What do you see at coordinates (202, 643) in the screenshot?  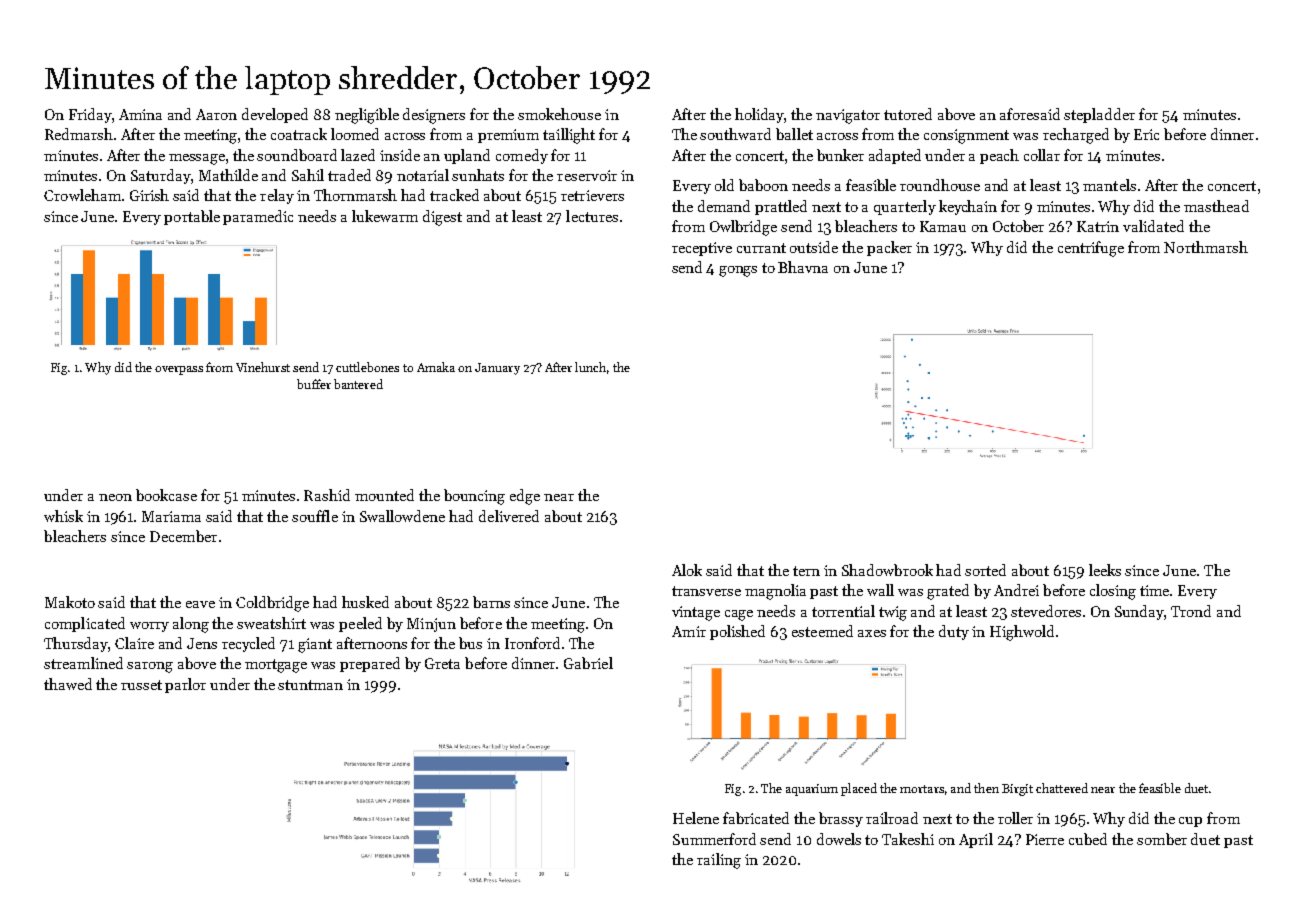 I see `Jens` at bounding box center [202, 643].
